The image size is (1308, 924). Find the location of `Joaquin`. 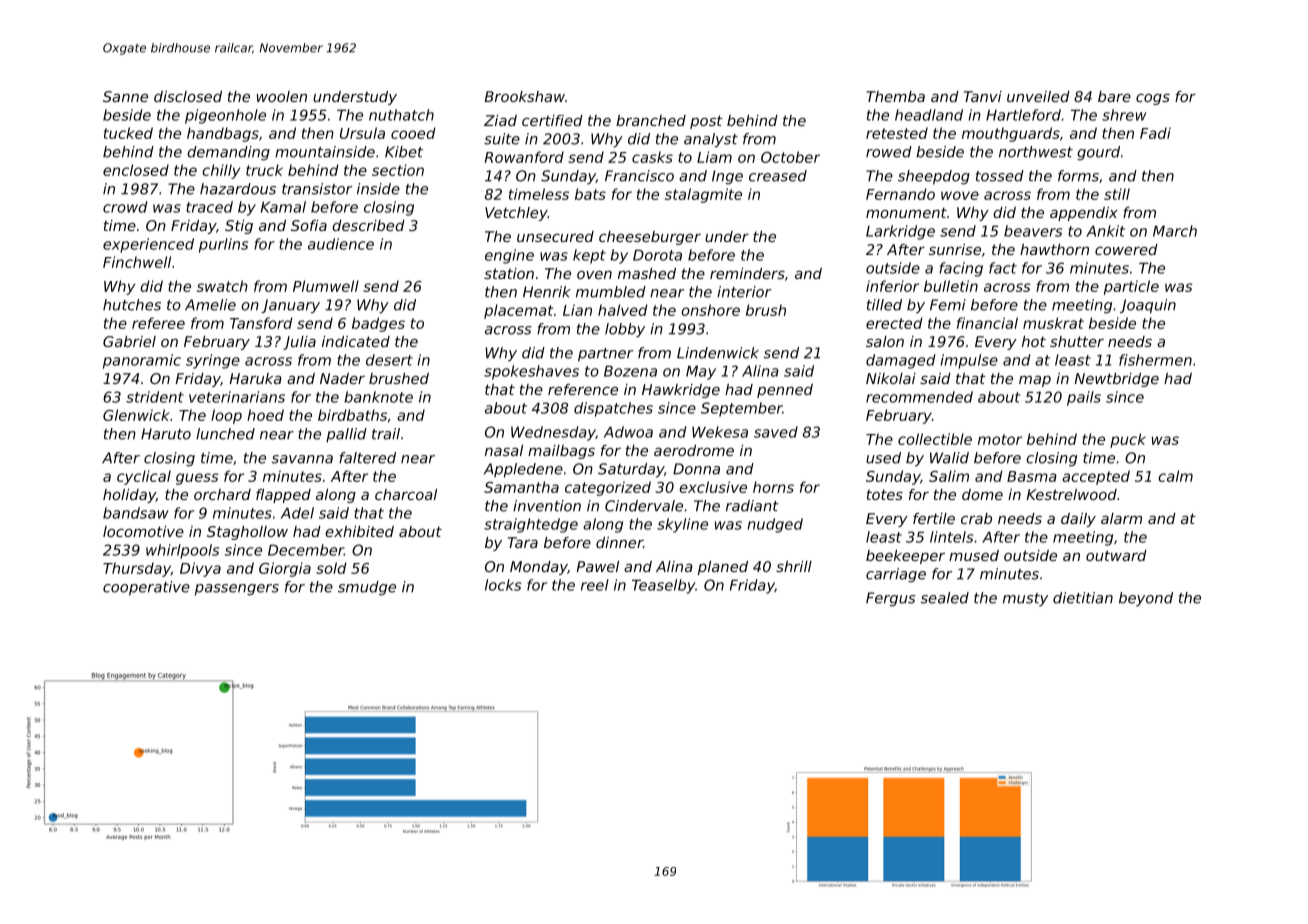

Joaquin is located at coordinates (1148, 306).
